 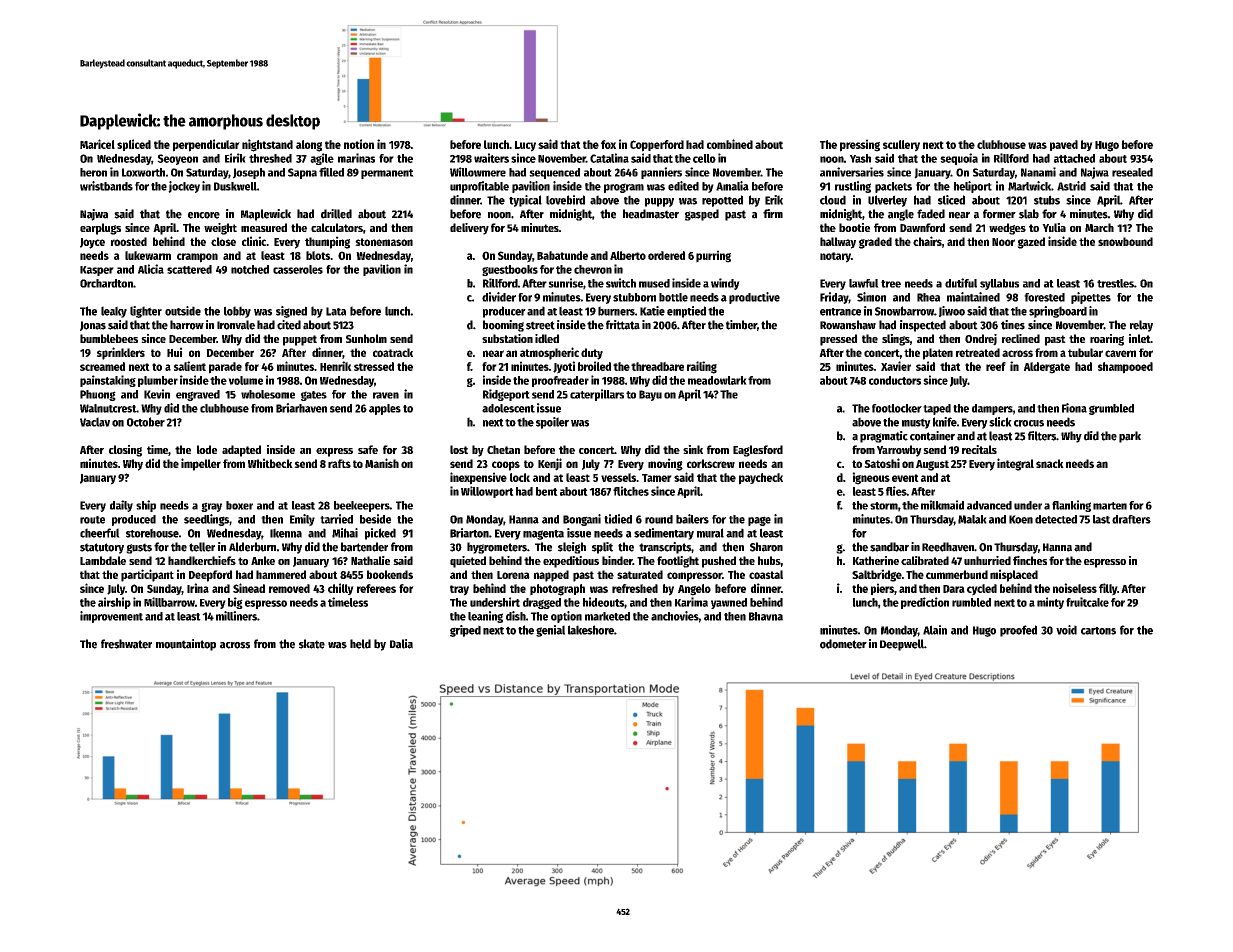 What do you see at coordinates (125, 451) in the screenshot?
I see `closing` at bounding box center [125, 451].
